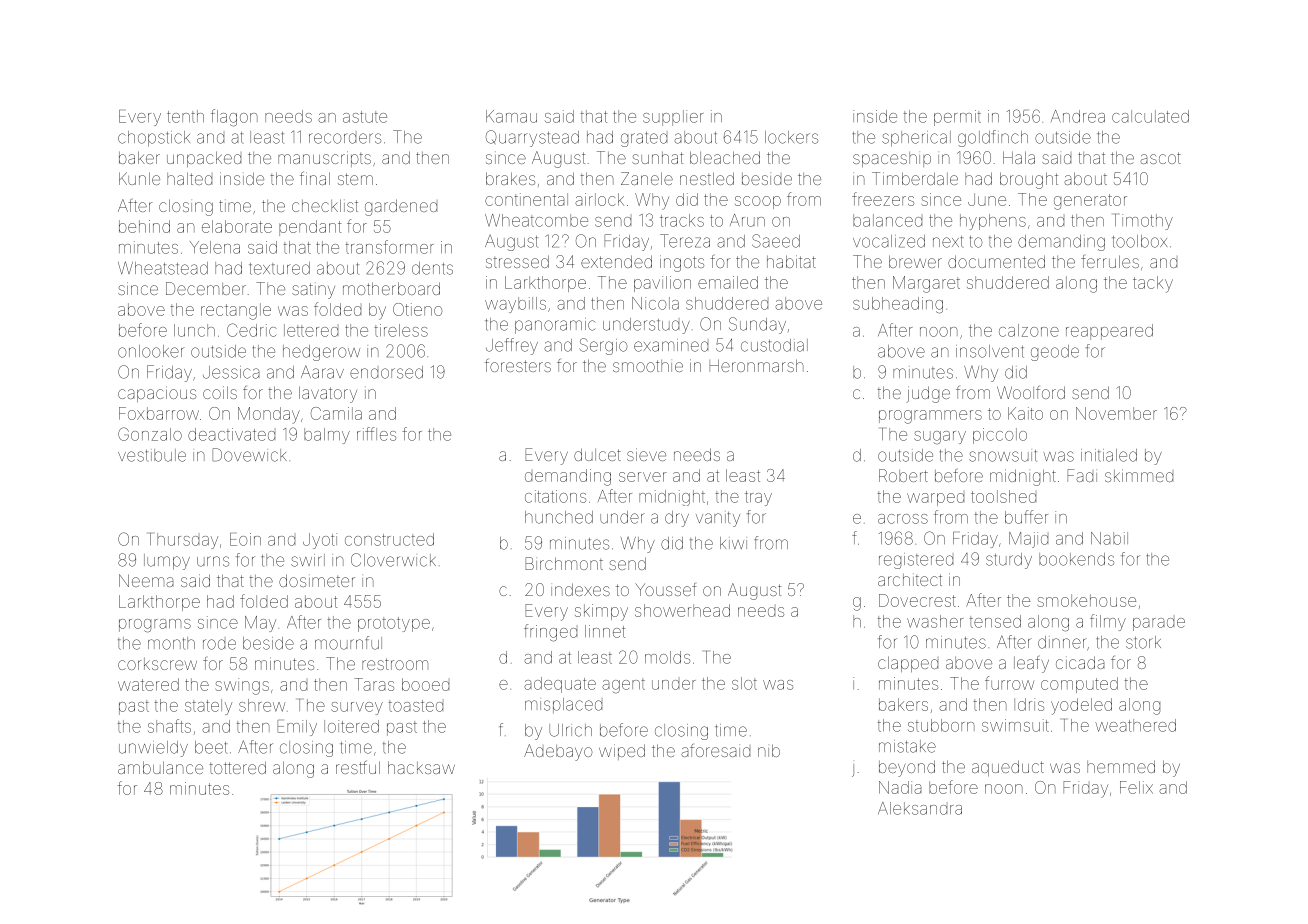 The height and width of the screenshot is (924, 1308). I want to click on Jyoti, so click(320, 541).
